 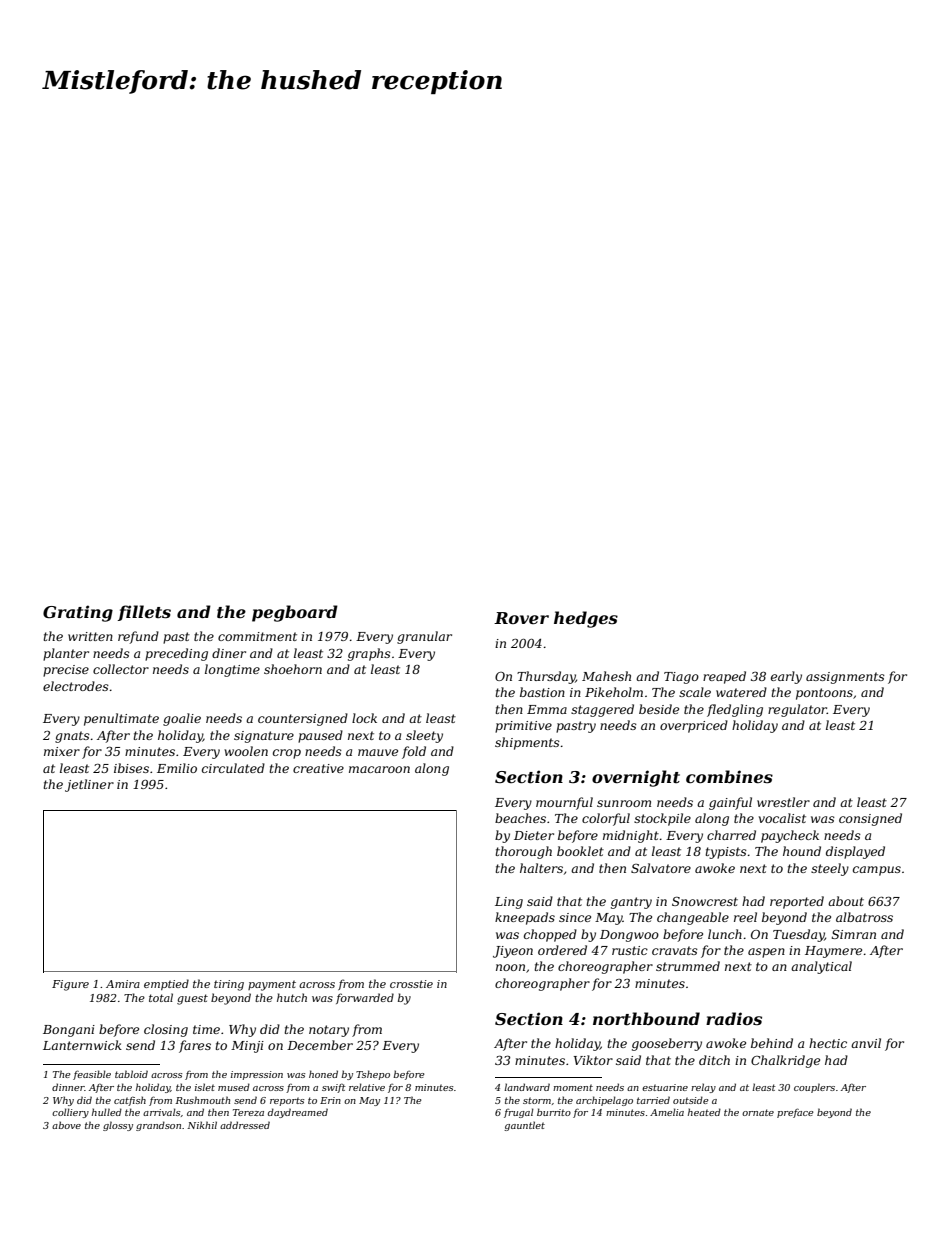 I want to click on early, so click(x=786, y=677).
